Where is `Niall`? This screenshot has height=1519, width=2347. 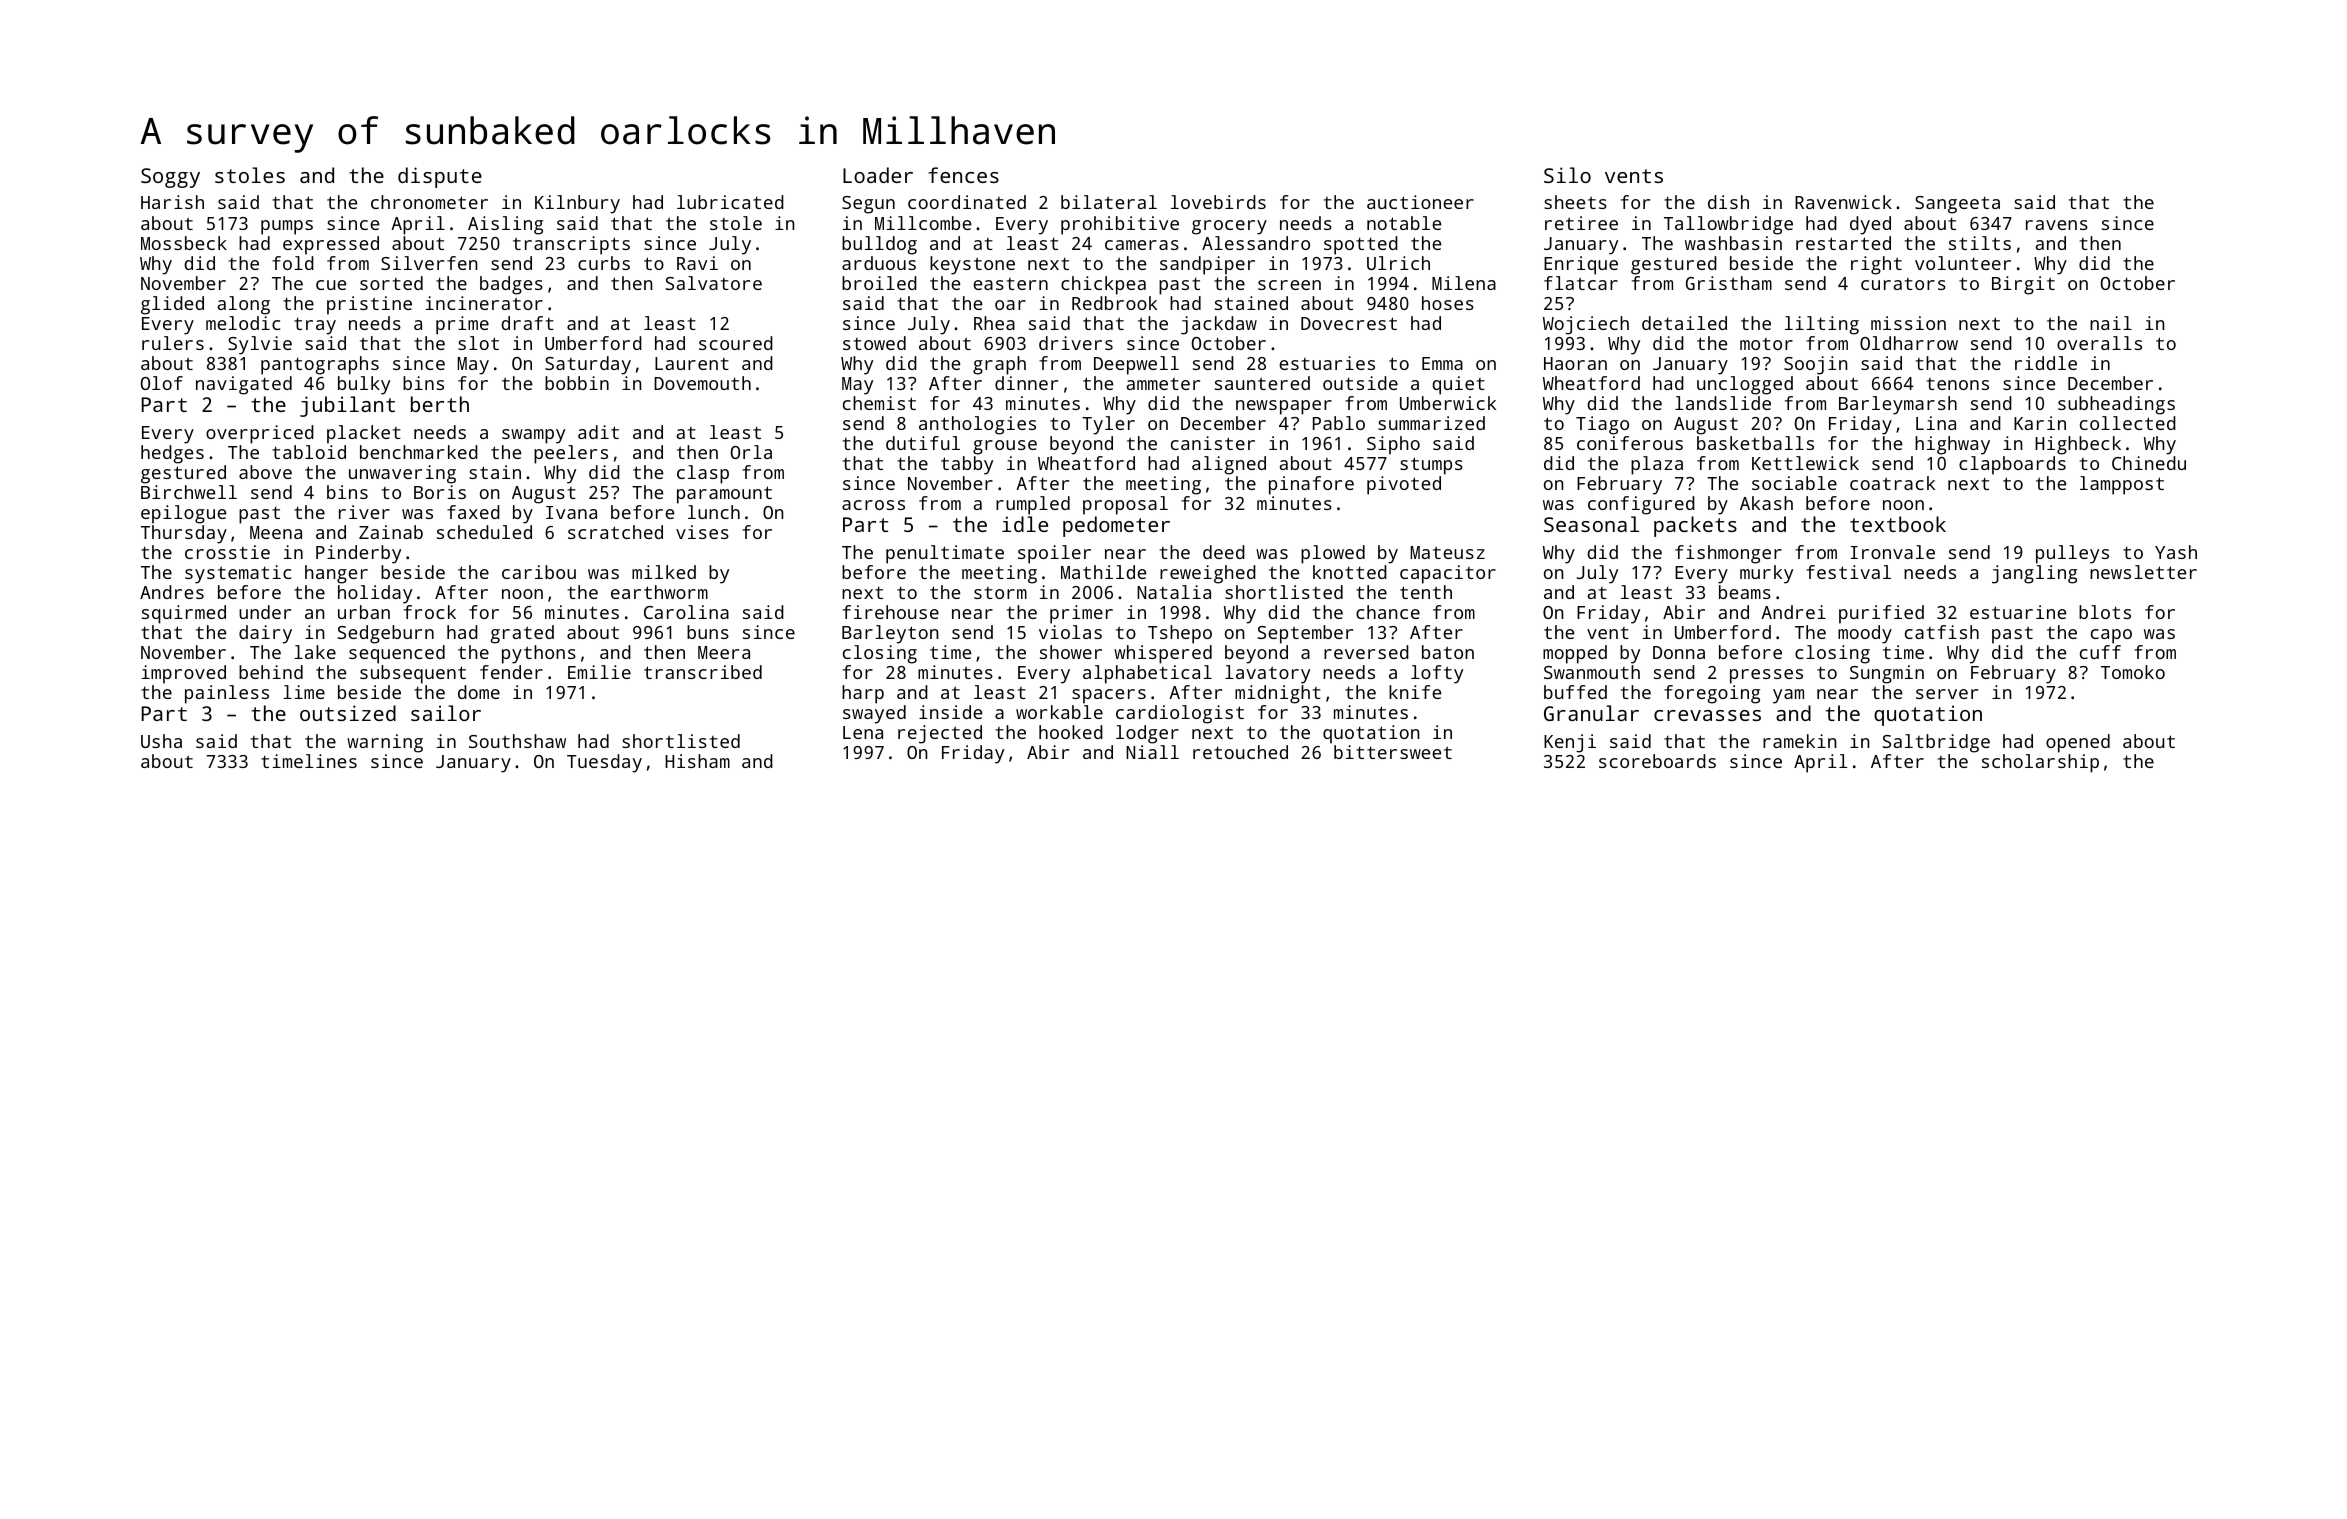
Niall is located at coordinates (1152, 752).
